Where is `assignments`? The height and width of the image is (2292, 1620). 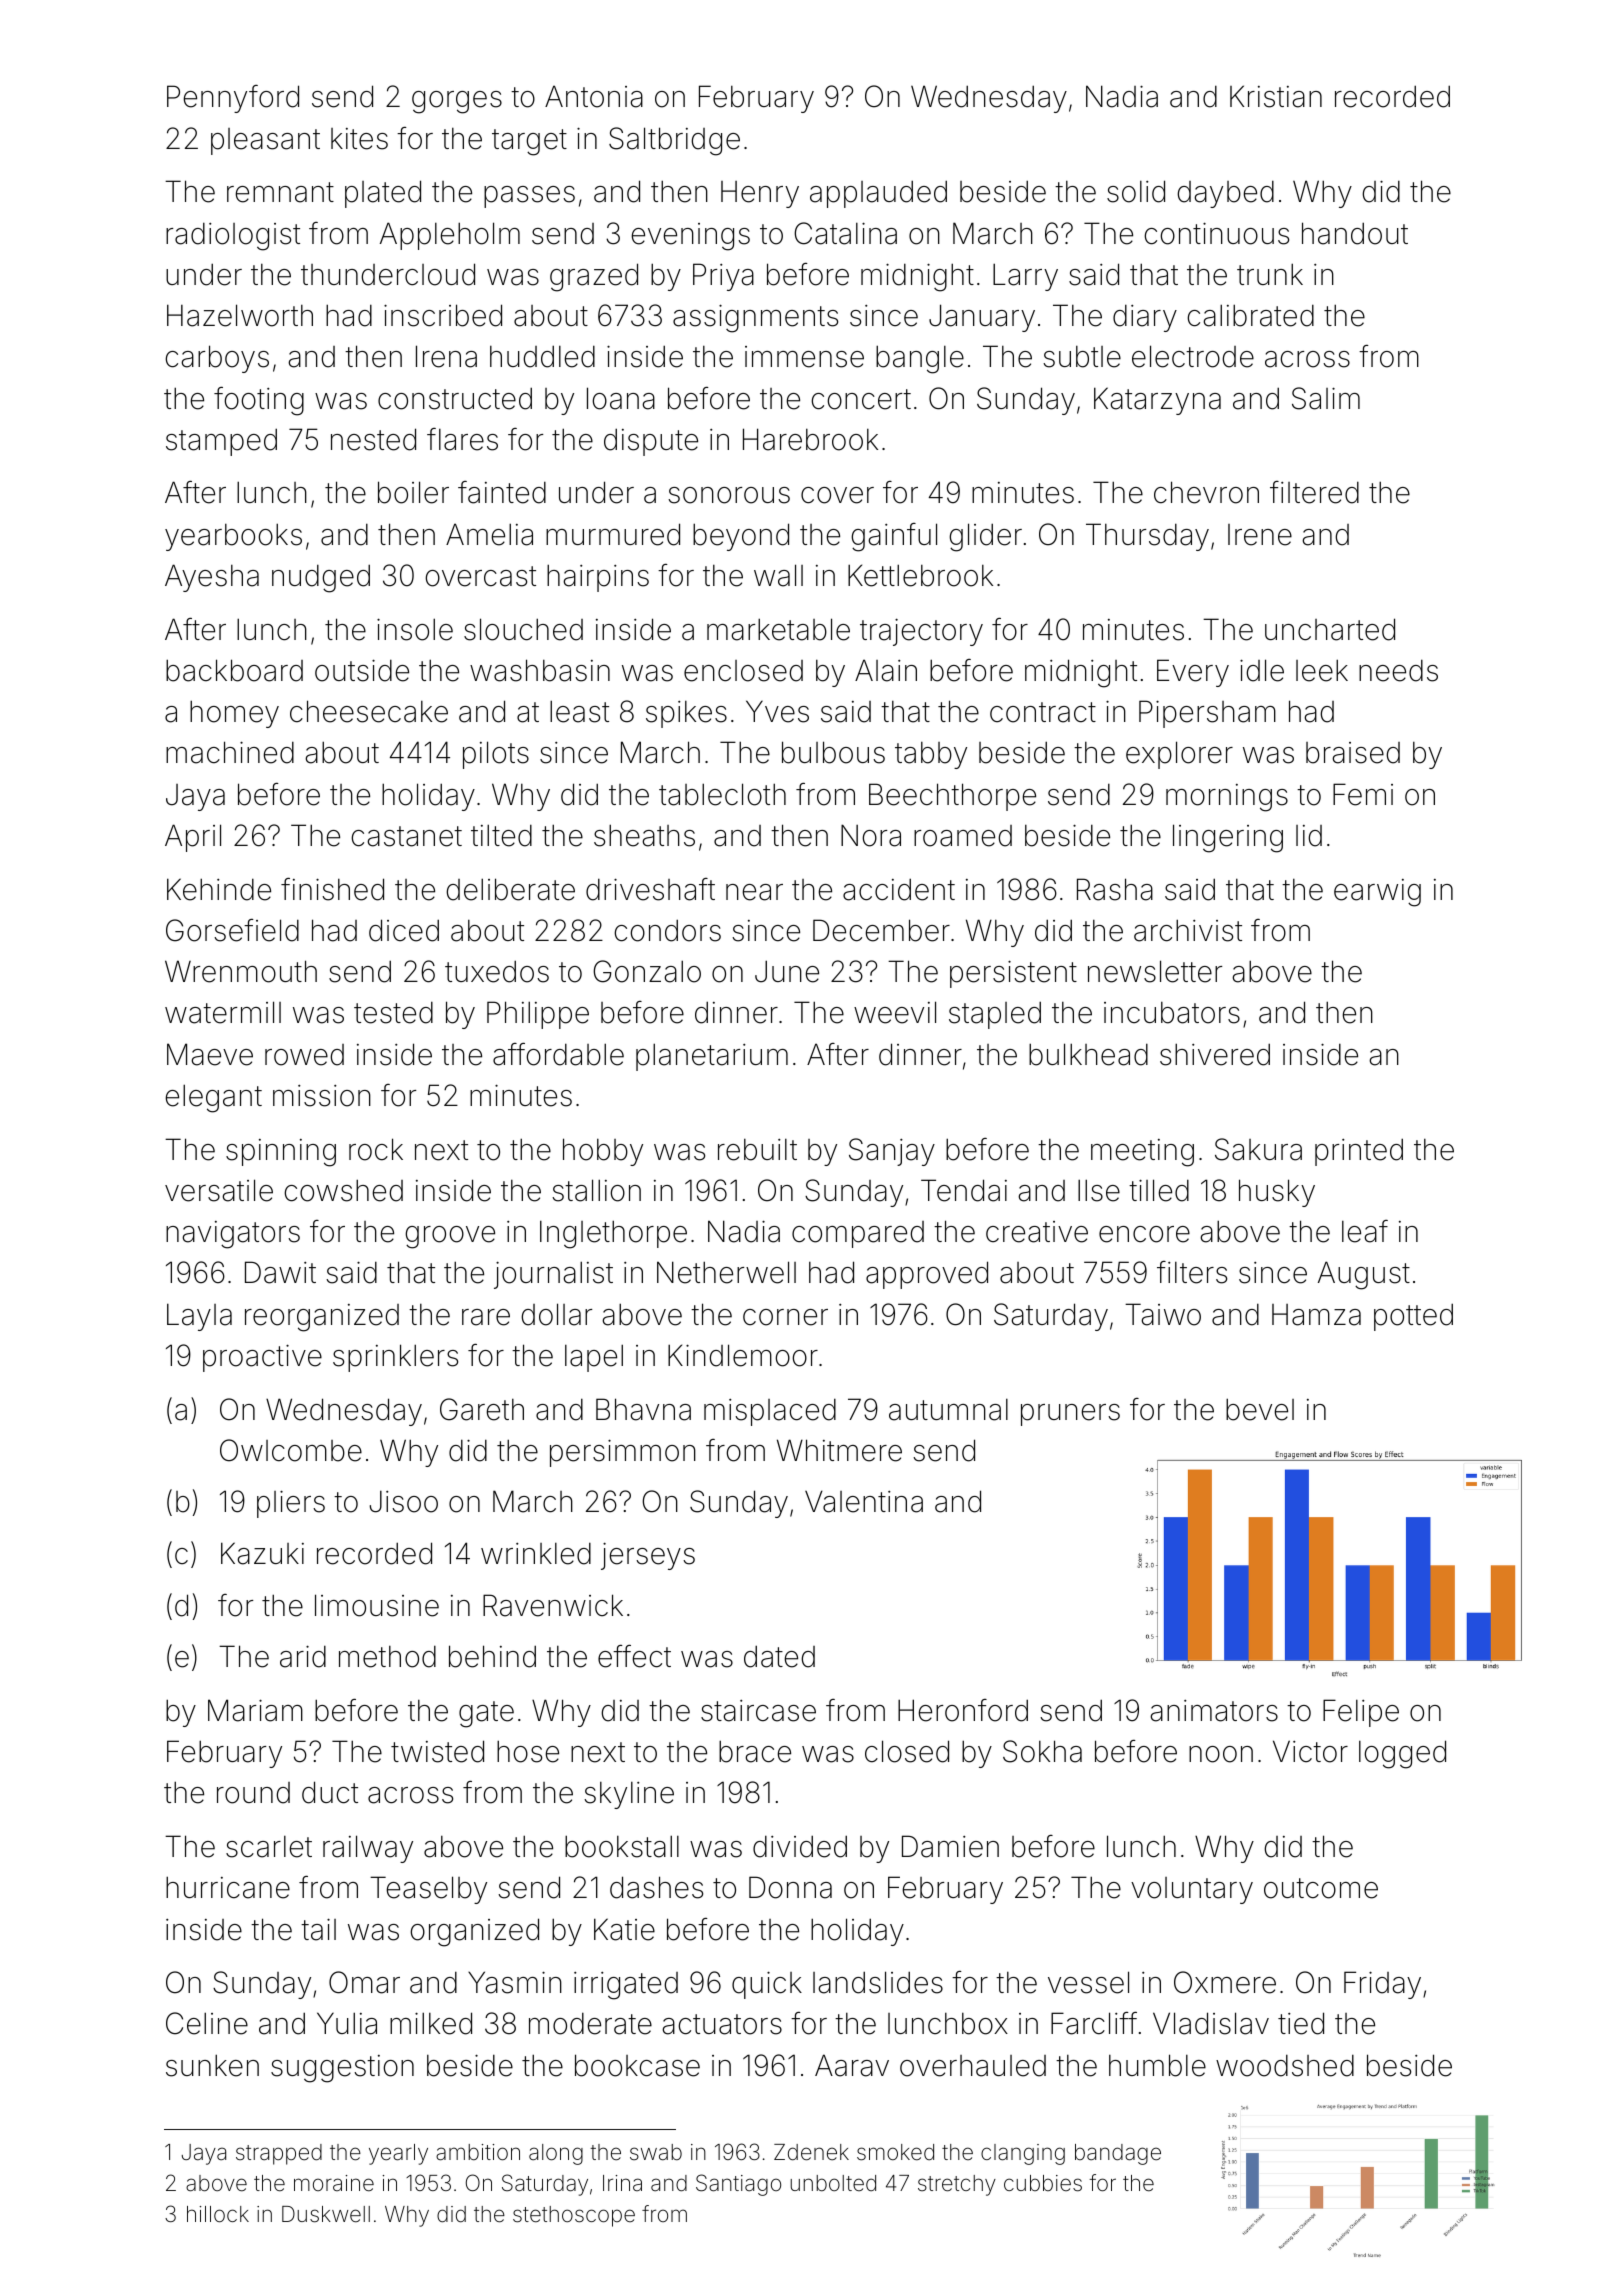 assignments is located at coordinates (755, 318).
